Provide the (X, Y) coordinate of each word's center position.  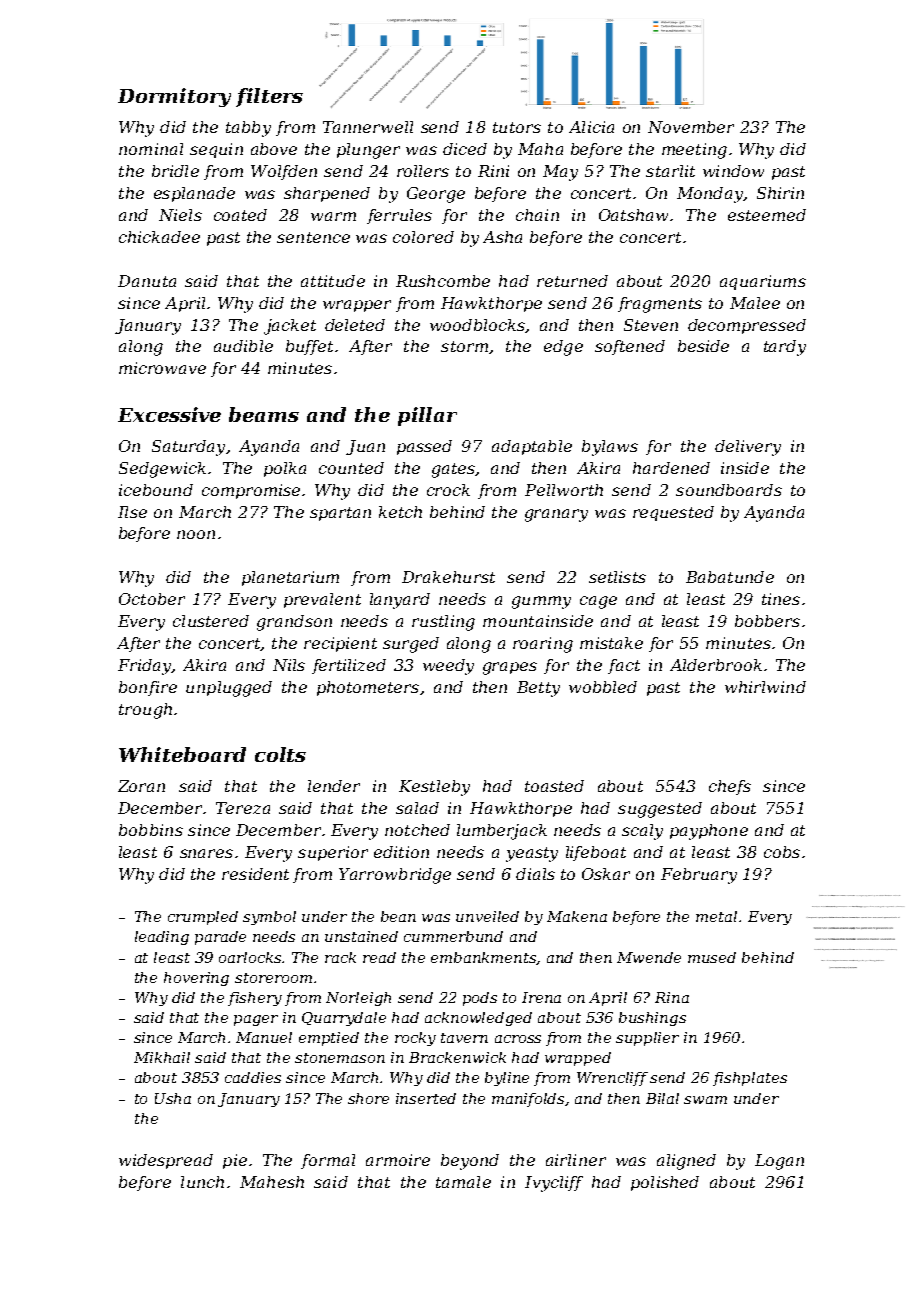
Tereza (243, 808)
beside (703, 346)
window (733, 171)
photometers (368, 688)
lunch (202, 1182)
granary (556, 515)
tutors (517, 127)
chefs (730, 787)
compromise (251, 491)
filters (269, 97)
